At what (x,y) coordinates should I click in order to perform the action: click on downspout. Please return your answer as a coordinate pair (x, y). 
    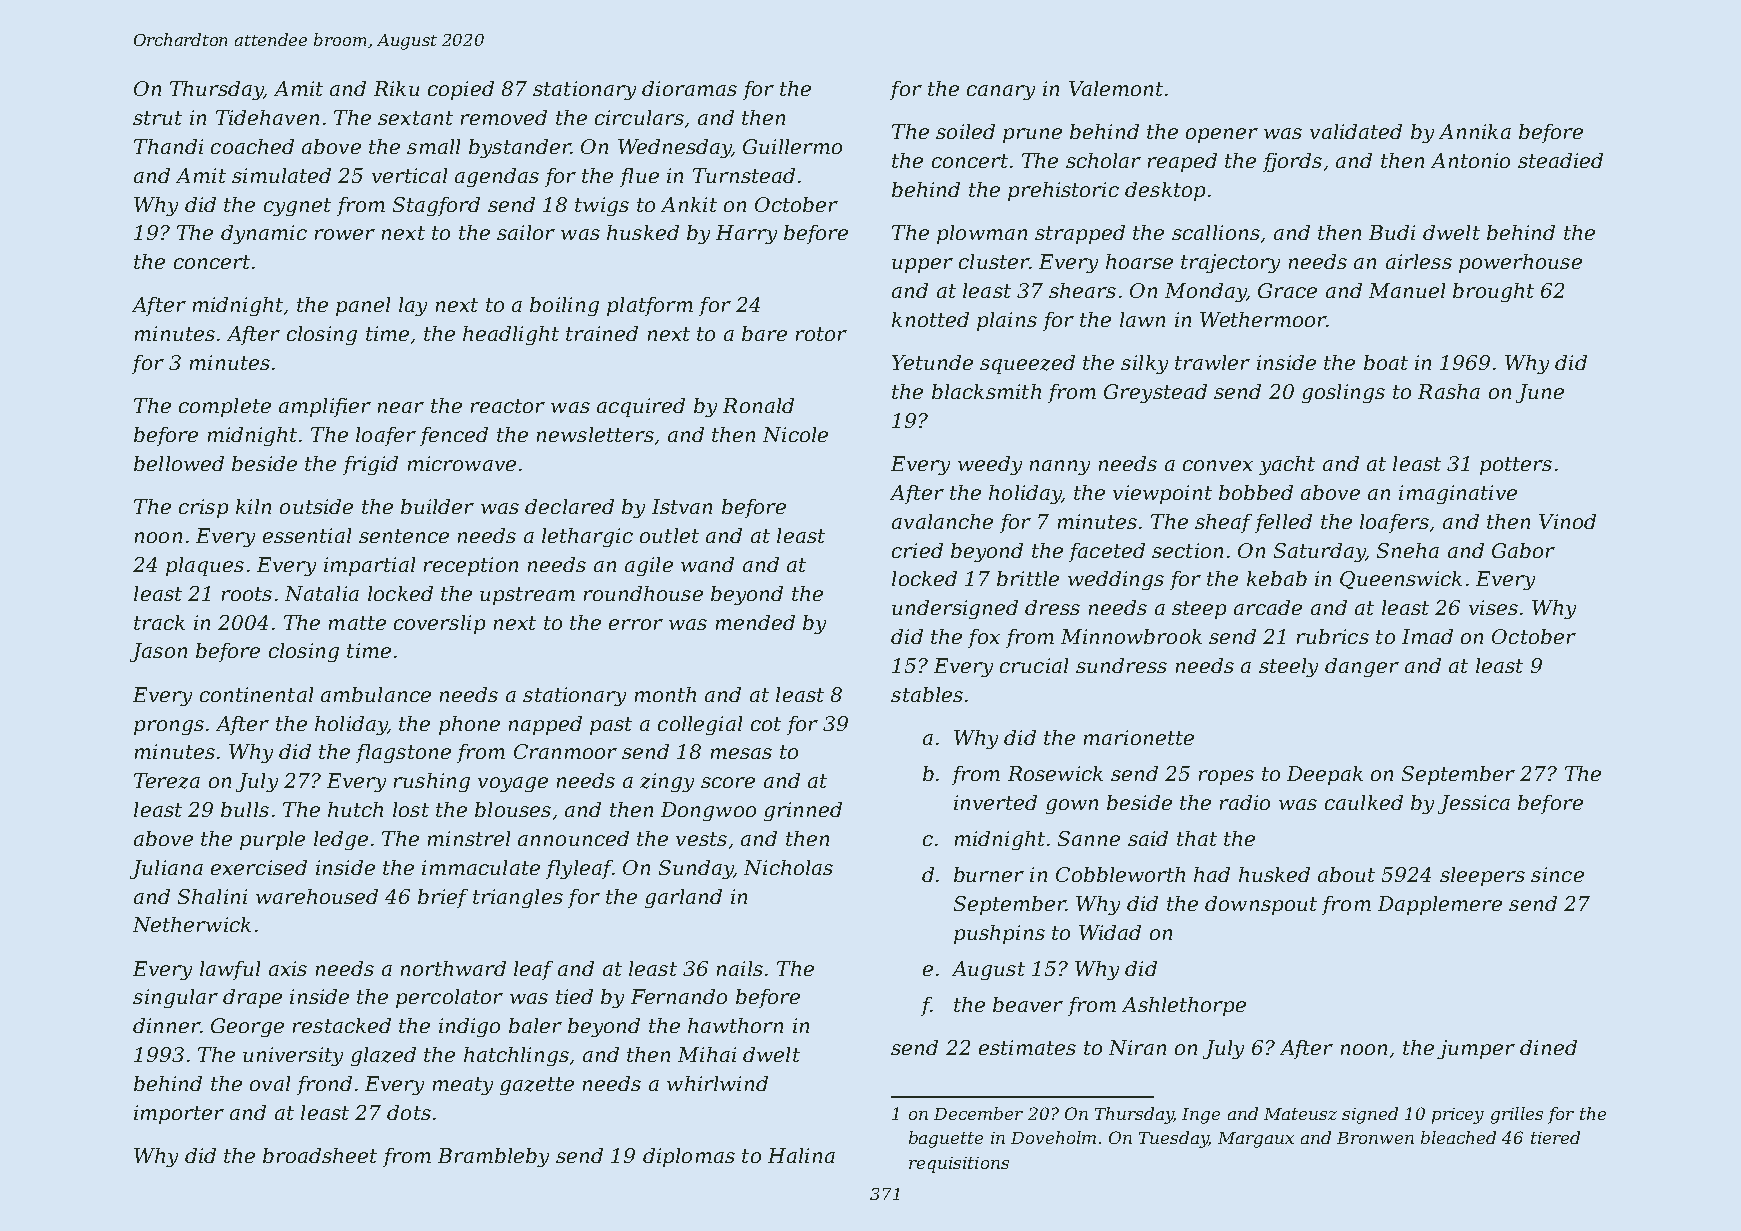
    Looking at the image, I should click on (1261, 905).
